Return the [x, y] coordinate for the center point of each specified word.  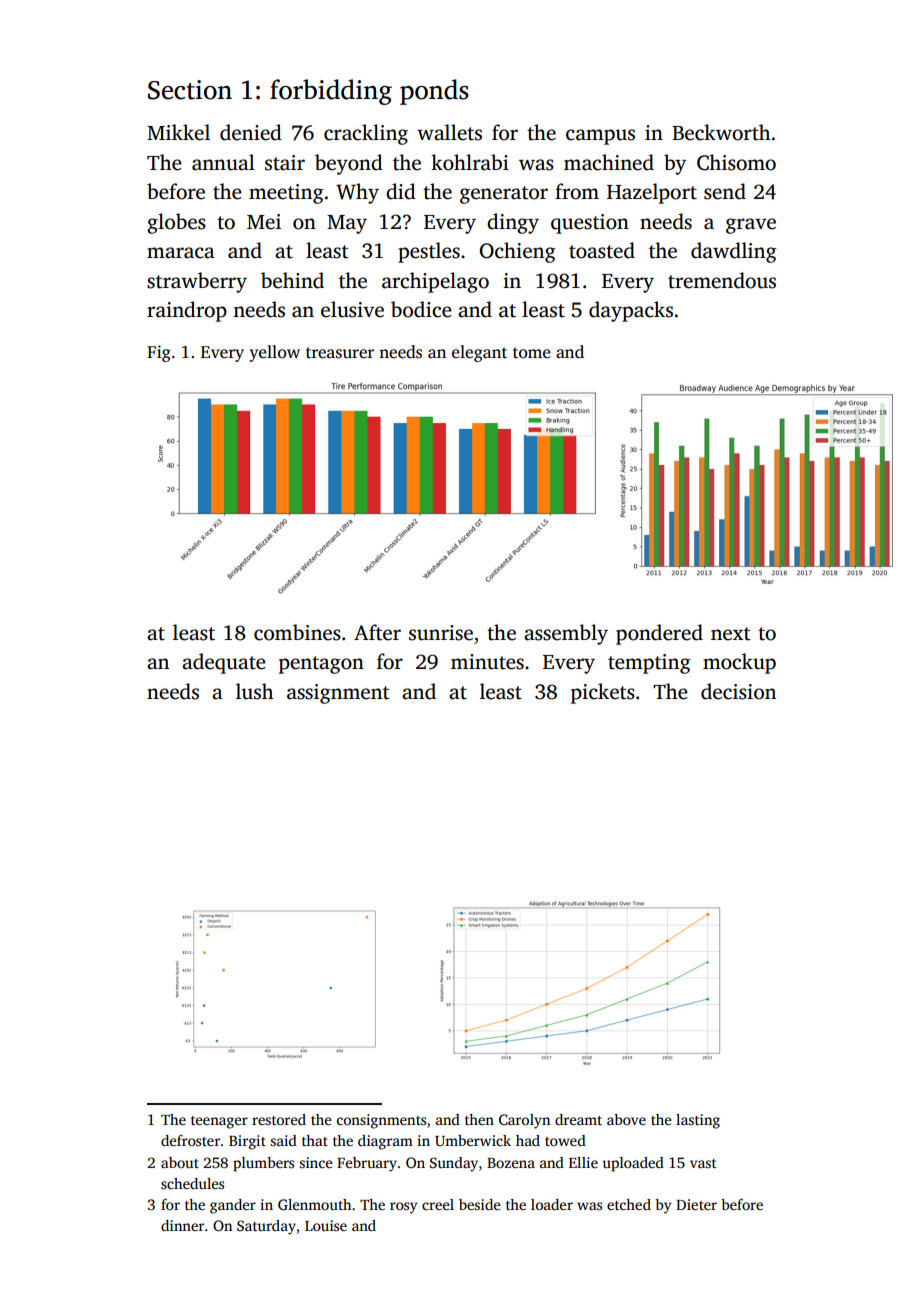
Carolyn [524, 1121]
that [315, 1140]
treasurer [340, 353]
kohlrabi [470, 162]
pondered [659, 634]
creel [438, 1204]
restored [279, 1119]
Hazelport [652, 193]
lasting [698, 1121]
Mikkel [178, 132]
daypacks [631, 311]
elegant [479, 353]
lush [255, 691]
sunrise [441, 633]
